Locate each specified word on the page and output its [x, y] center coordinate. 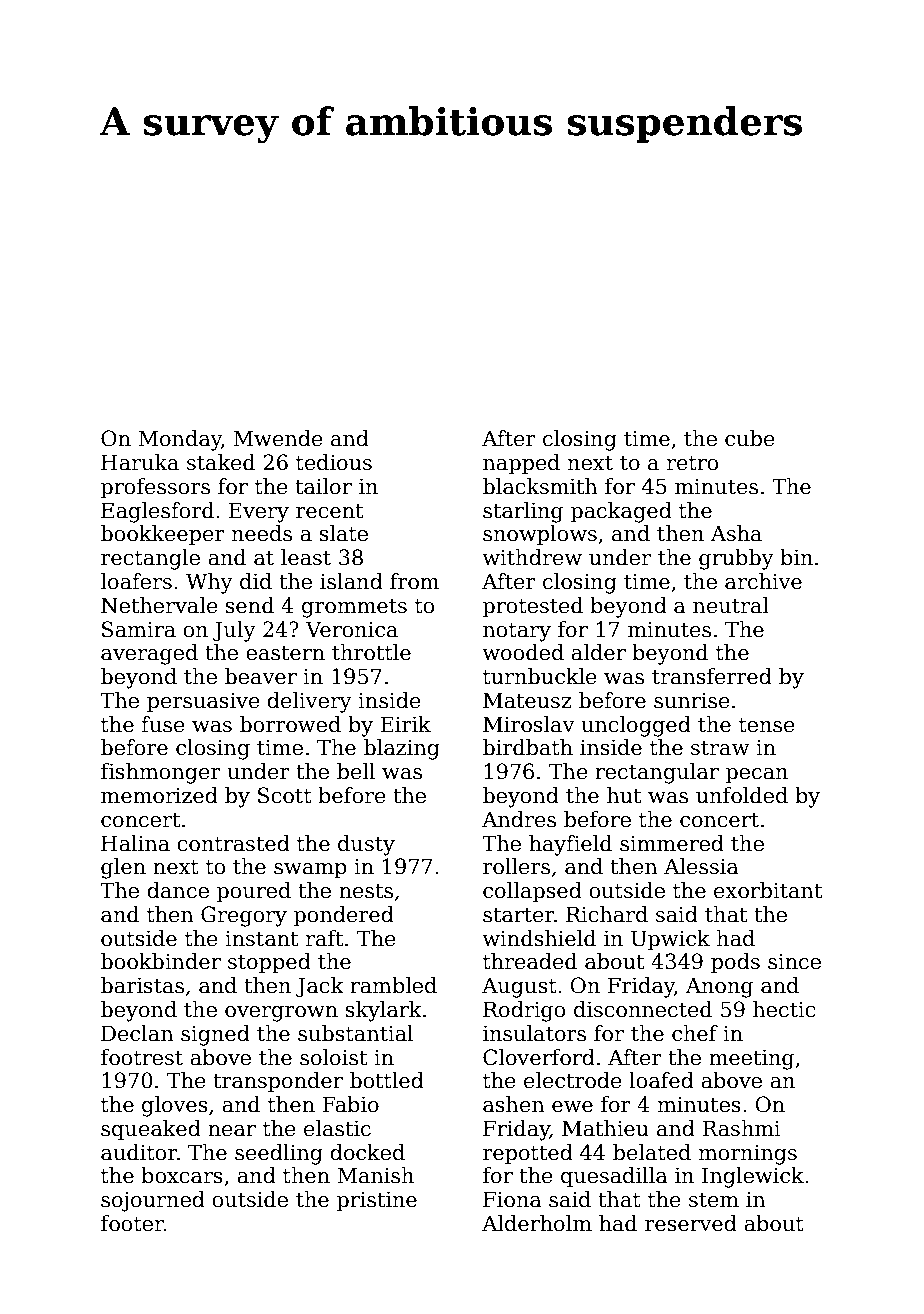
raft [324, 938]
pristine [377, 1202]
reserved [691, 1223]
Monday [179, 440]
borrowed [290, 724]
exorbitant [768, 890]
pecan [757, 776]
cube [750, 438]
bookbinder [161, 961]
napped [521, 464]
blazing [402, 749]
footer [132, 1223]
